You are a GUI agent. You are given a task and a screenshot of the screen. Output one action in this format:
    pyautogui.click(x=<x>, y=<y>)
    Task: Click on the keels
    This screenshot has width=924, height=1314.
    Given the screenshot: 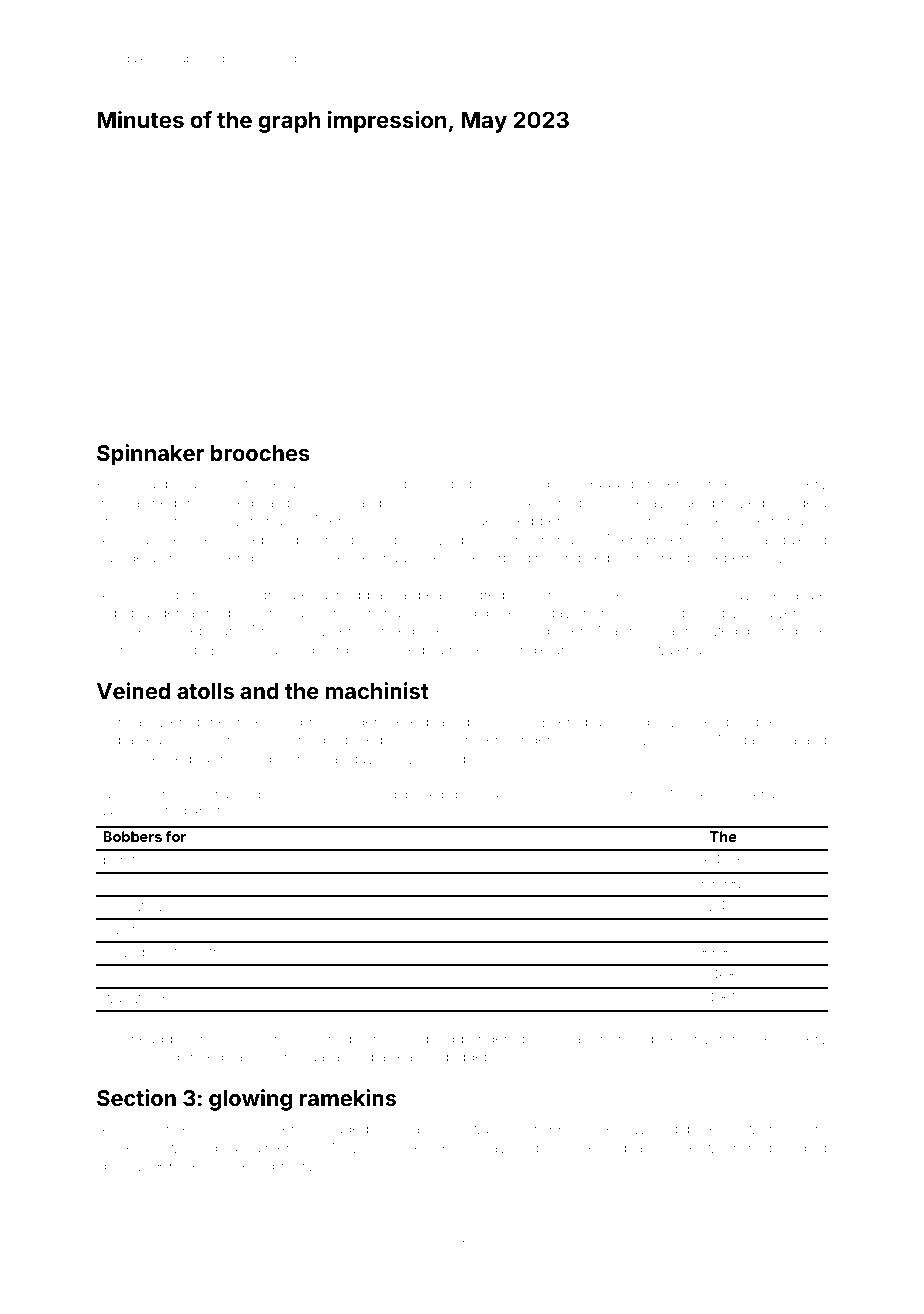 What is the action you would take?
    pyautogui.click(x=193, y=1166)
